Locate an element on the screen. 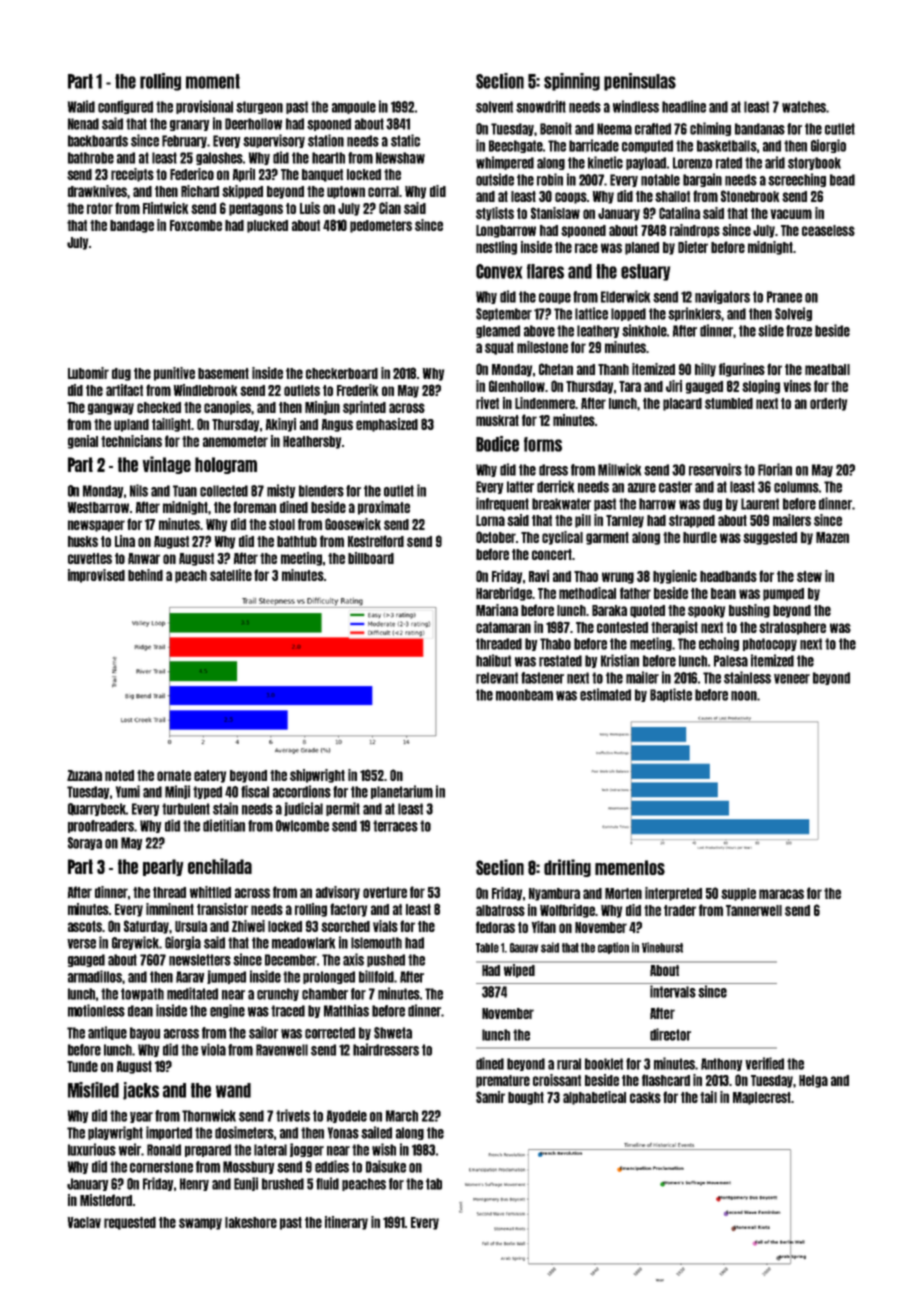 This screenshot has height=1308, width=924. robin is located at coordinates (550, 179).
